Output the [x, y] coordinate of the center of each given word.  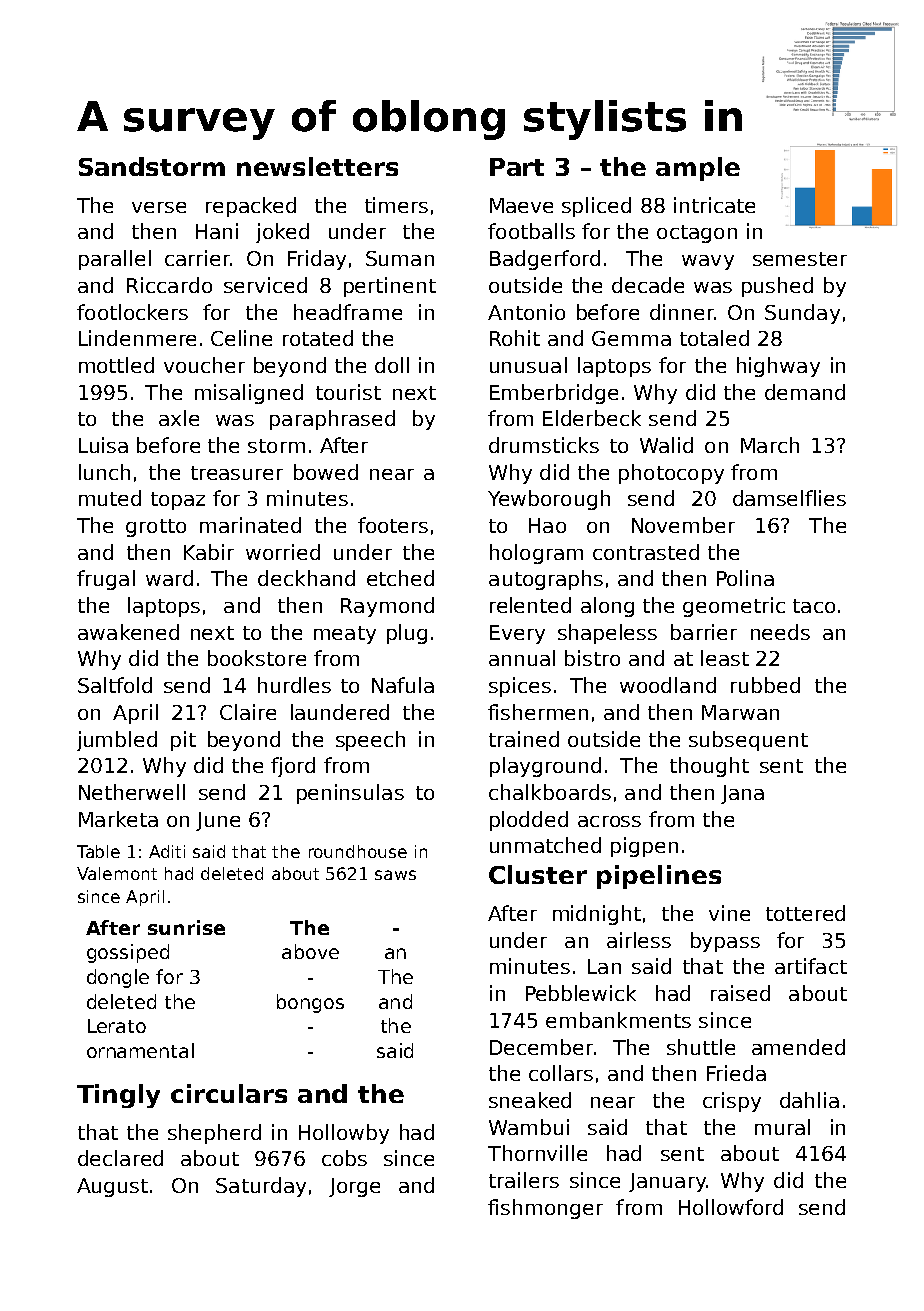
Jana [742, 794]
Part [517, 167]
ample [698, 169]
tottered [805, 913]
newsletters [317, 166]
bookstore [257, 658]
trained [524, 739]
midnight [597, 915]
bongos [310, 1003]
